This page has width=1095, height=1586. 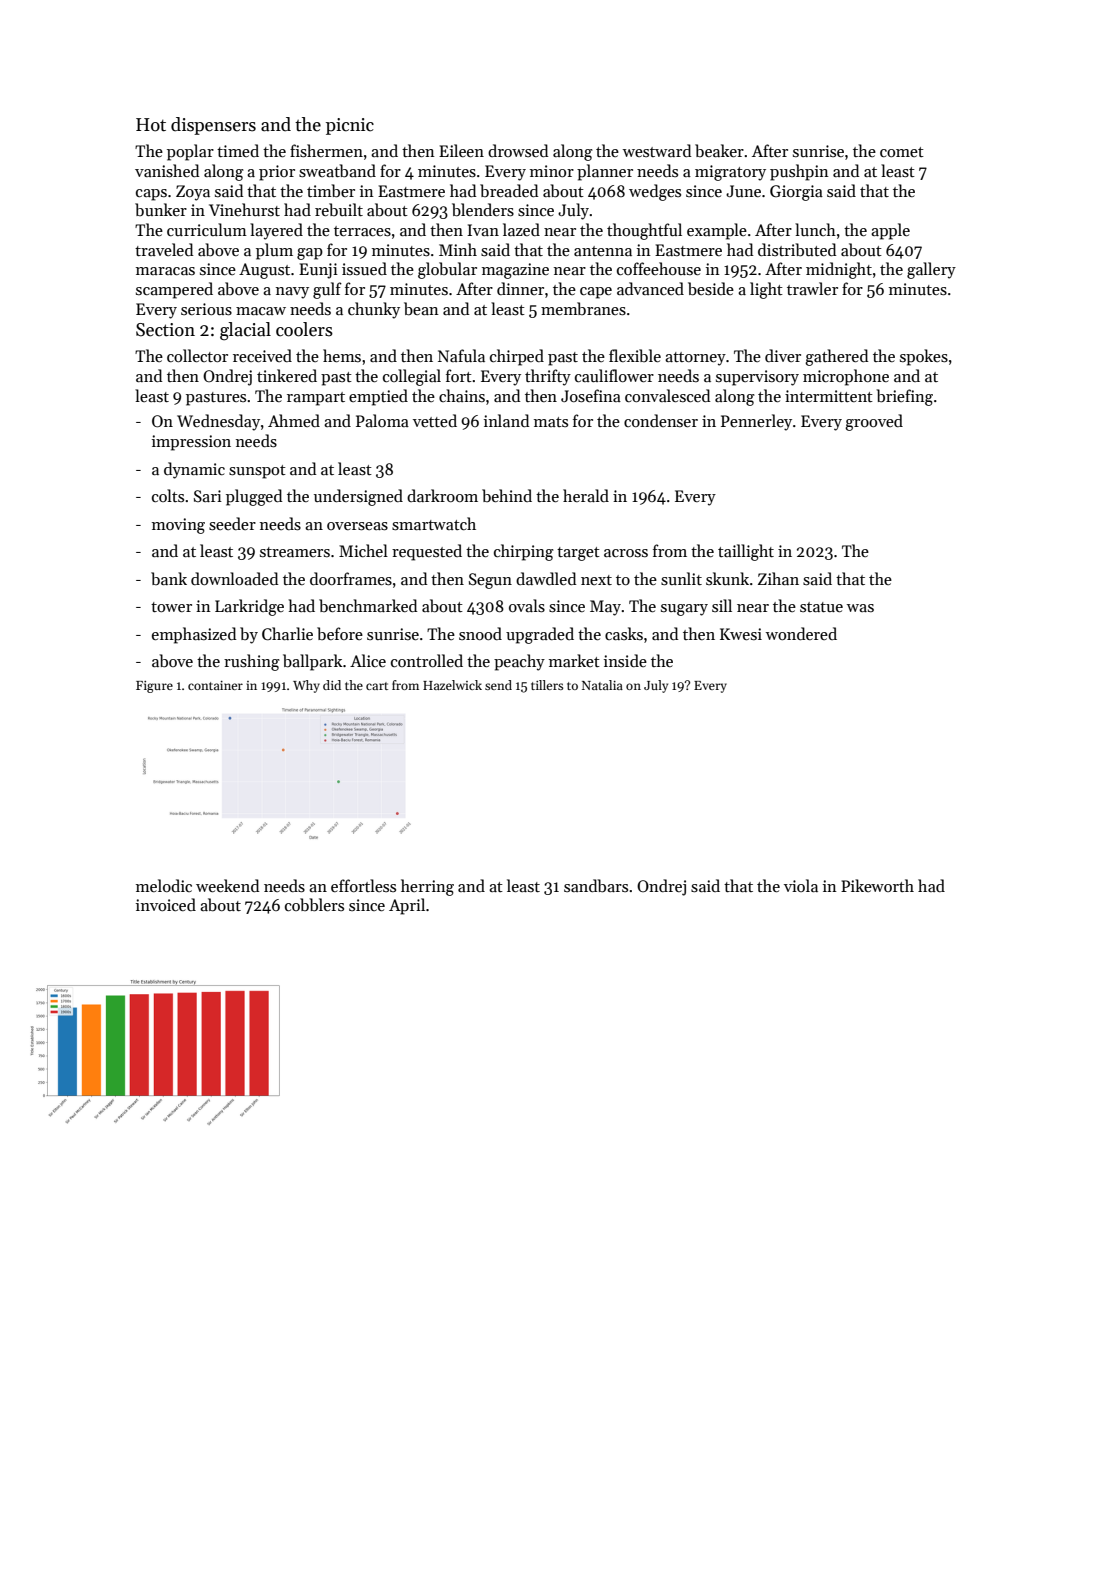 What do you see at coordinates (215, 685) in the page?
I see `container` at bounding box center [215, 685].
